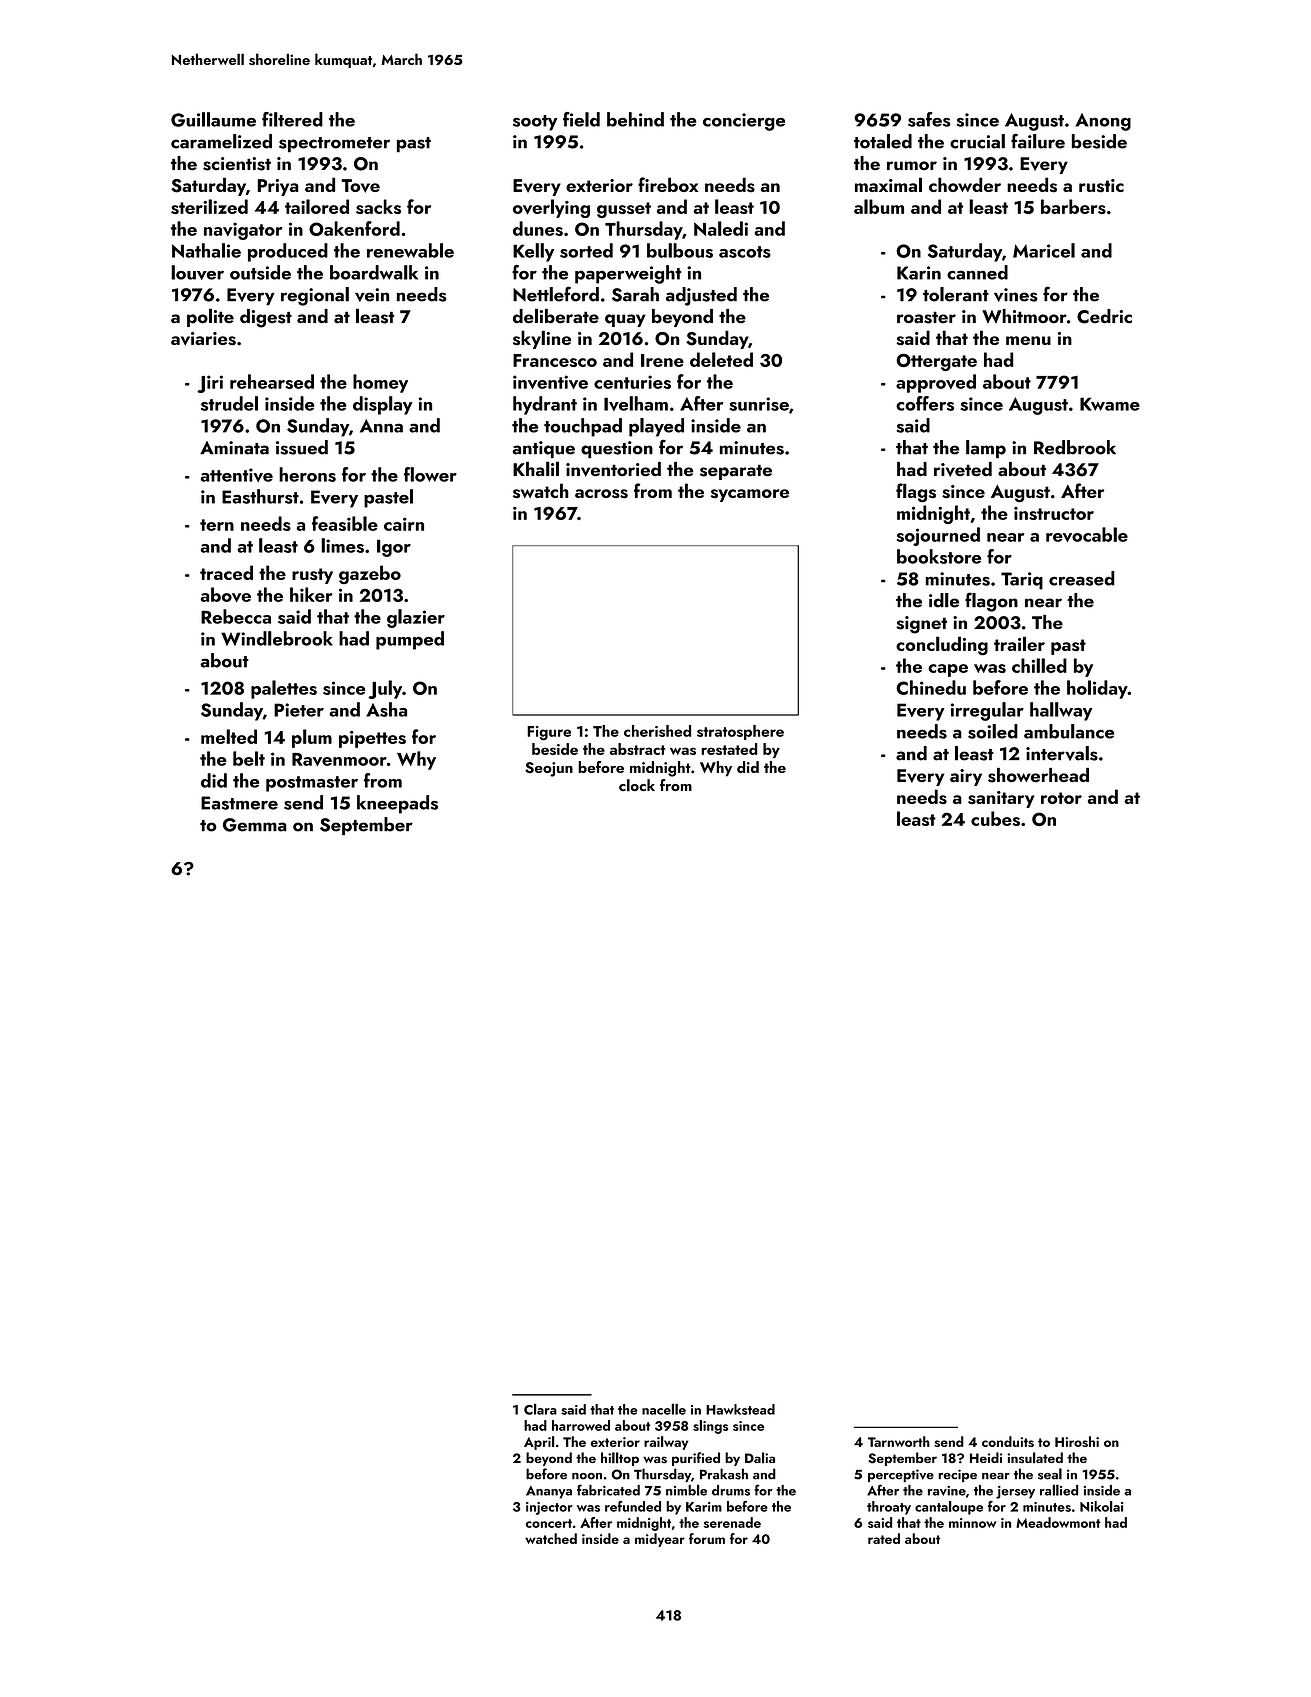  I want to click on forum, so click(707, 1538).
